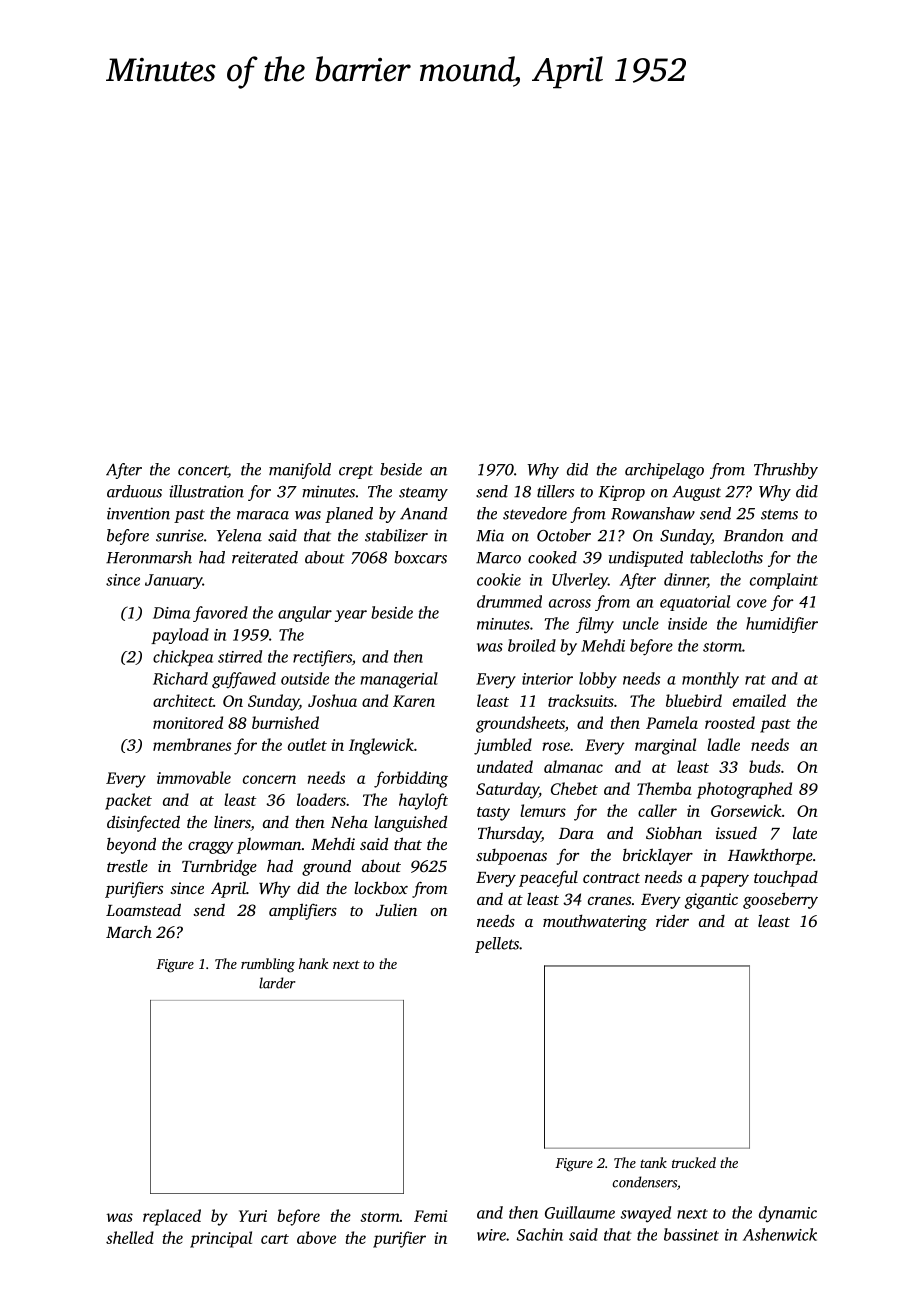 This screenshot has height=1308, width=924. Describe the element at coordinates (134, 491) in the screenshot. I see `arduous` at that location.
